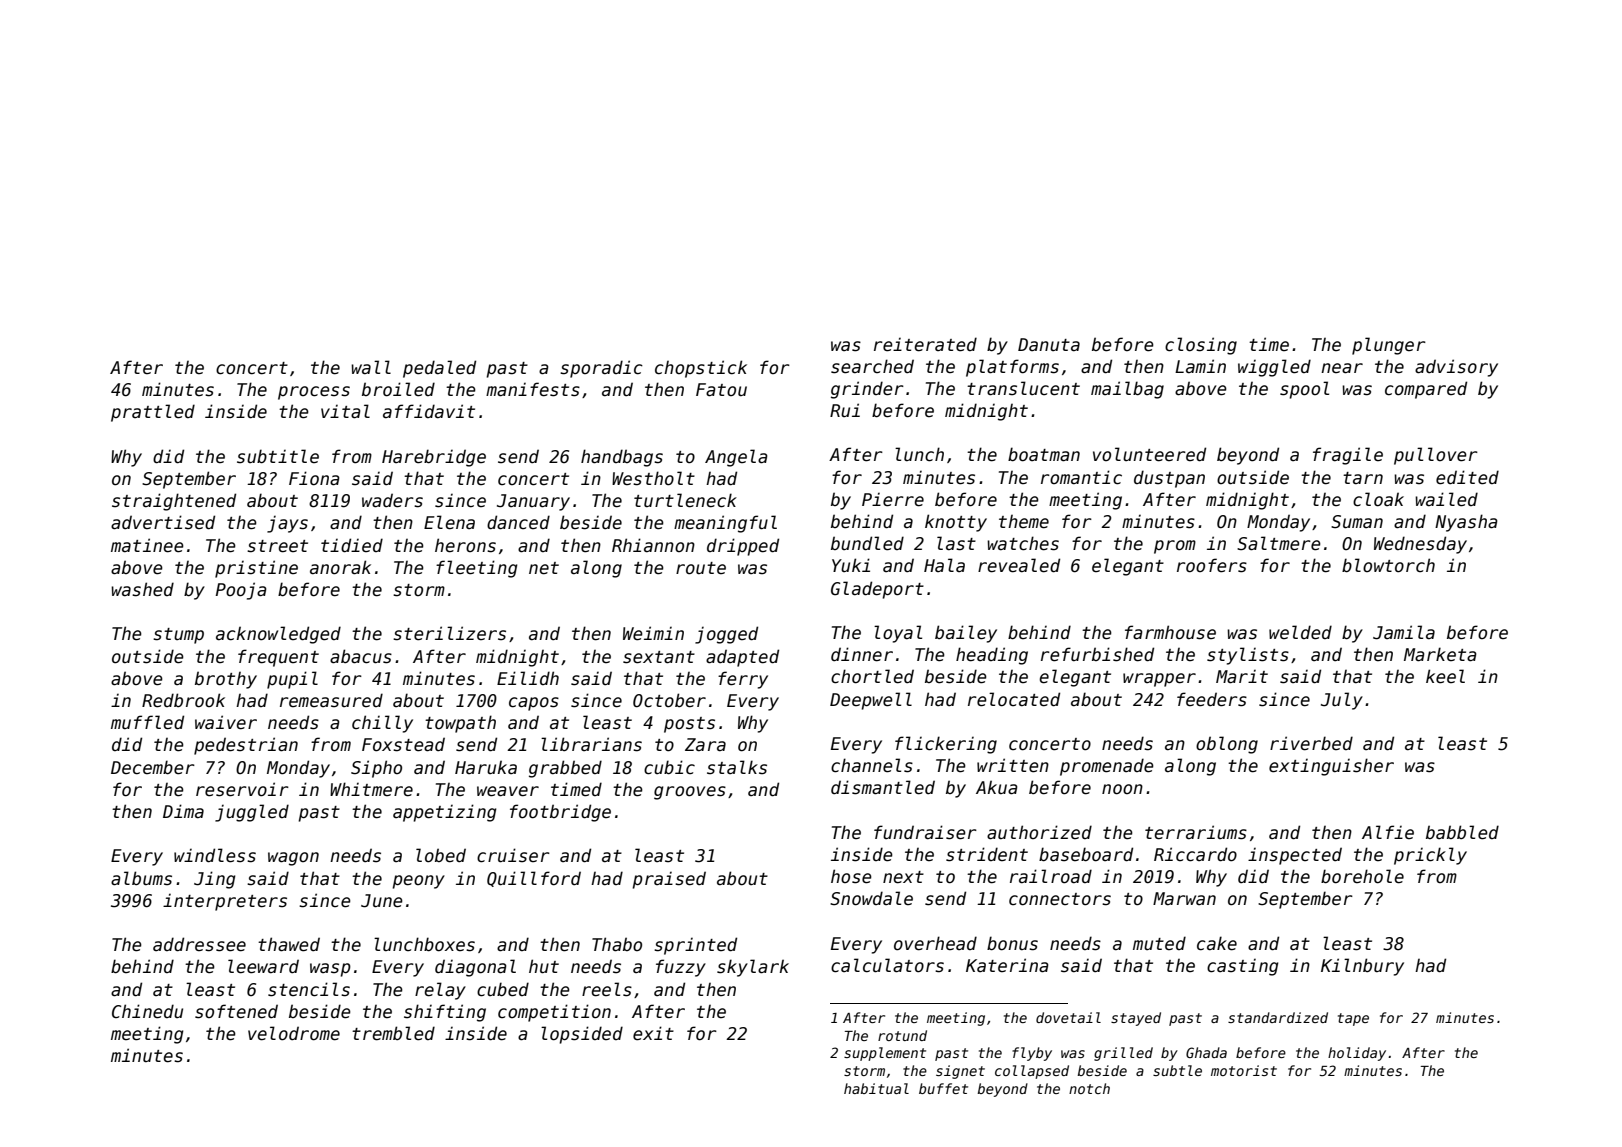 Image resolution: width=1622 pixels, height=1147 pixels. I want to click on terrariums, so click(1196, 832).
